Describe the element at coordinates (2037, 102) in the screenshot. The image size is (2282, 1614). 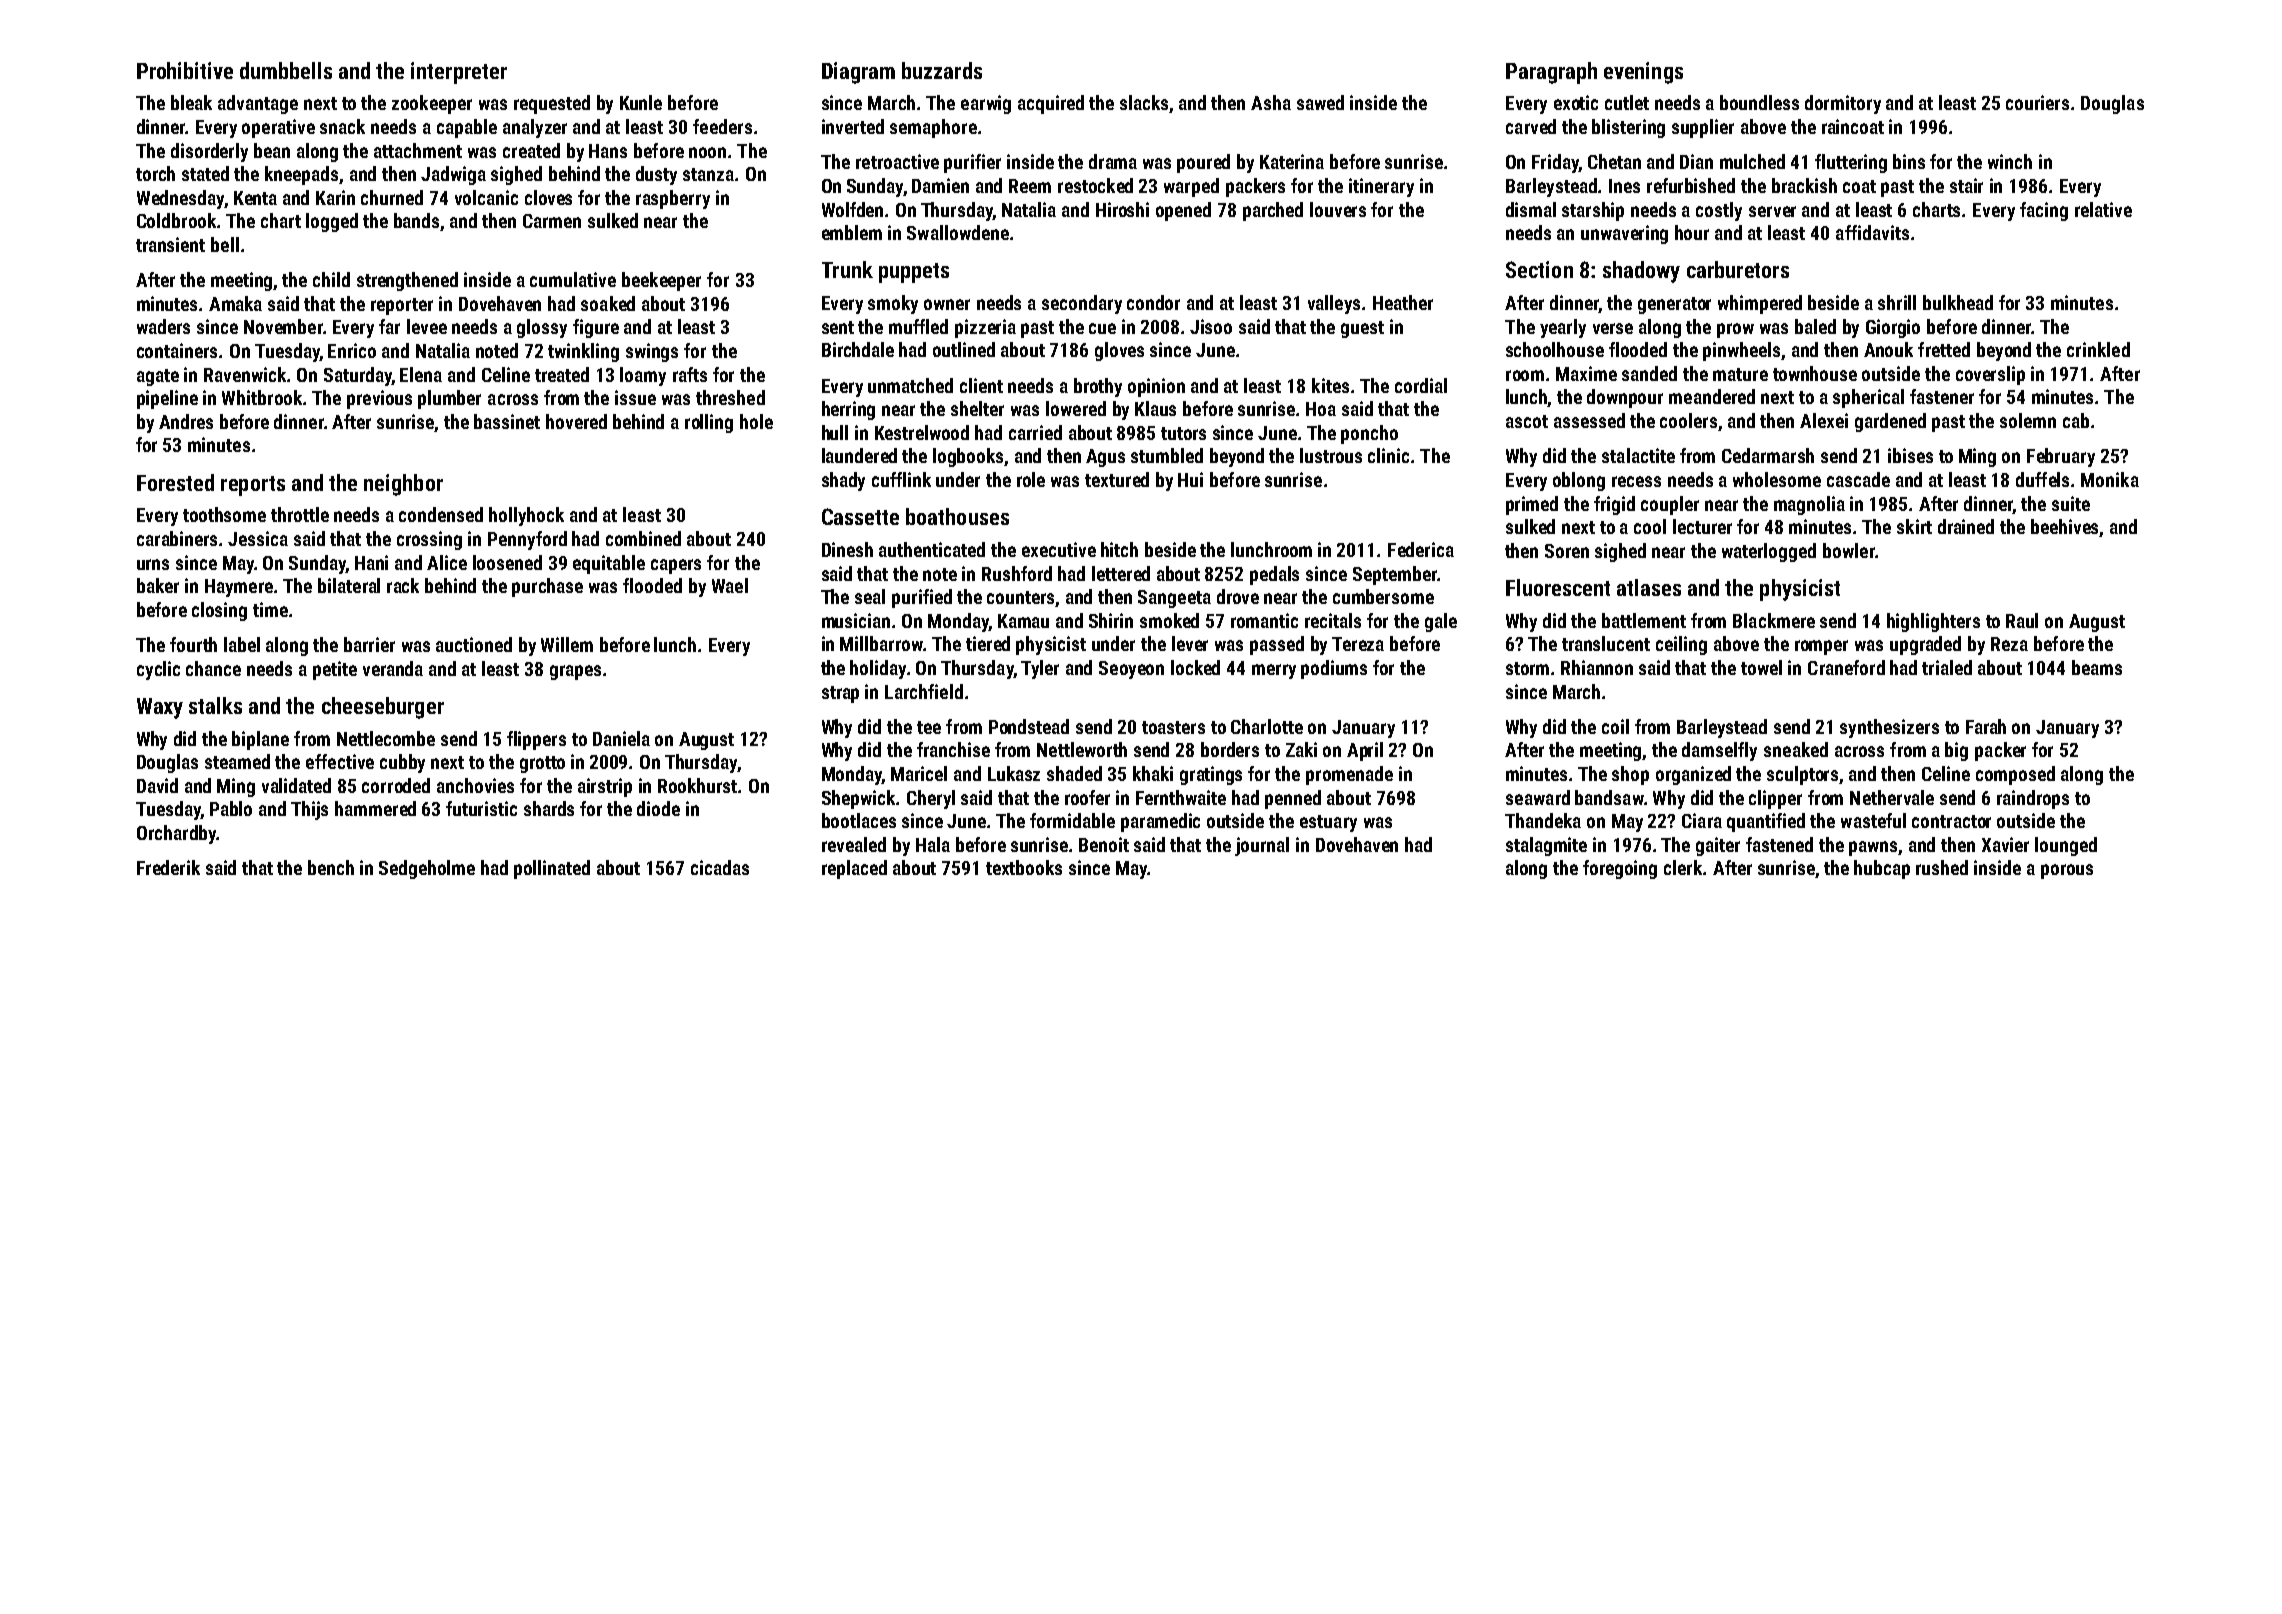
I see `couriers` at that location.
